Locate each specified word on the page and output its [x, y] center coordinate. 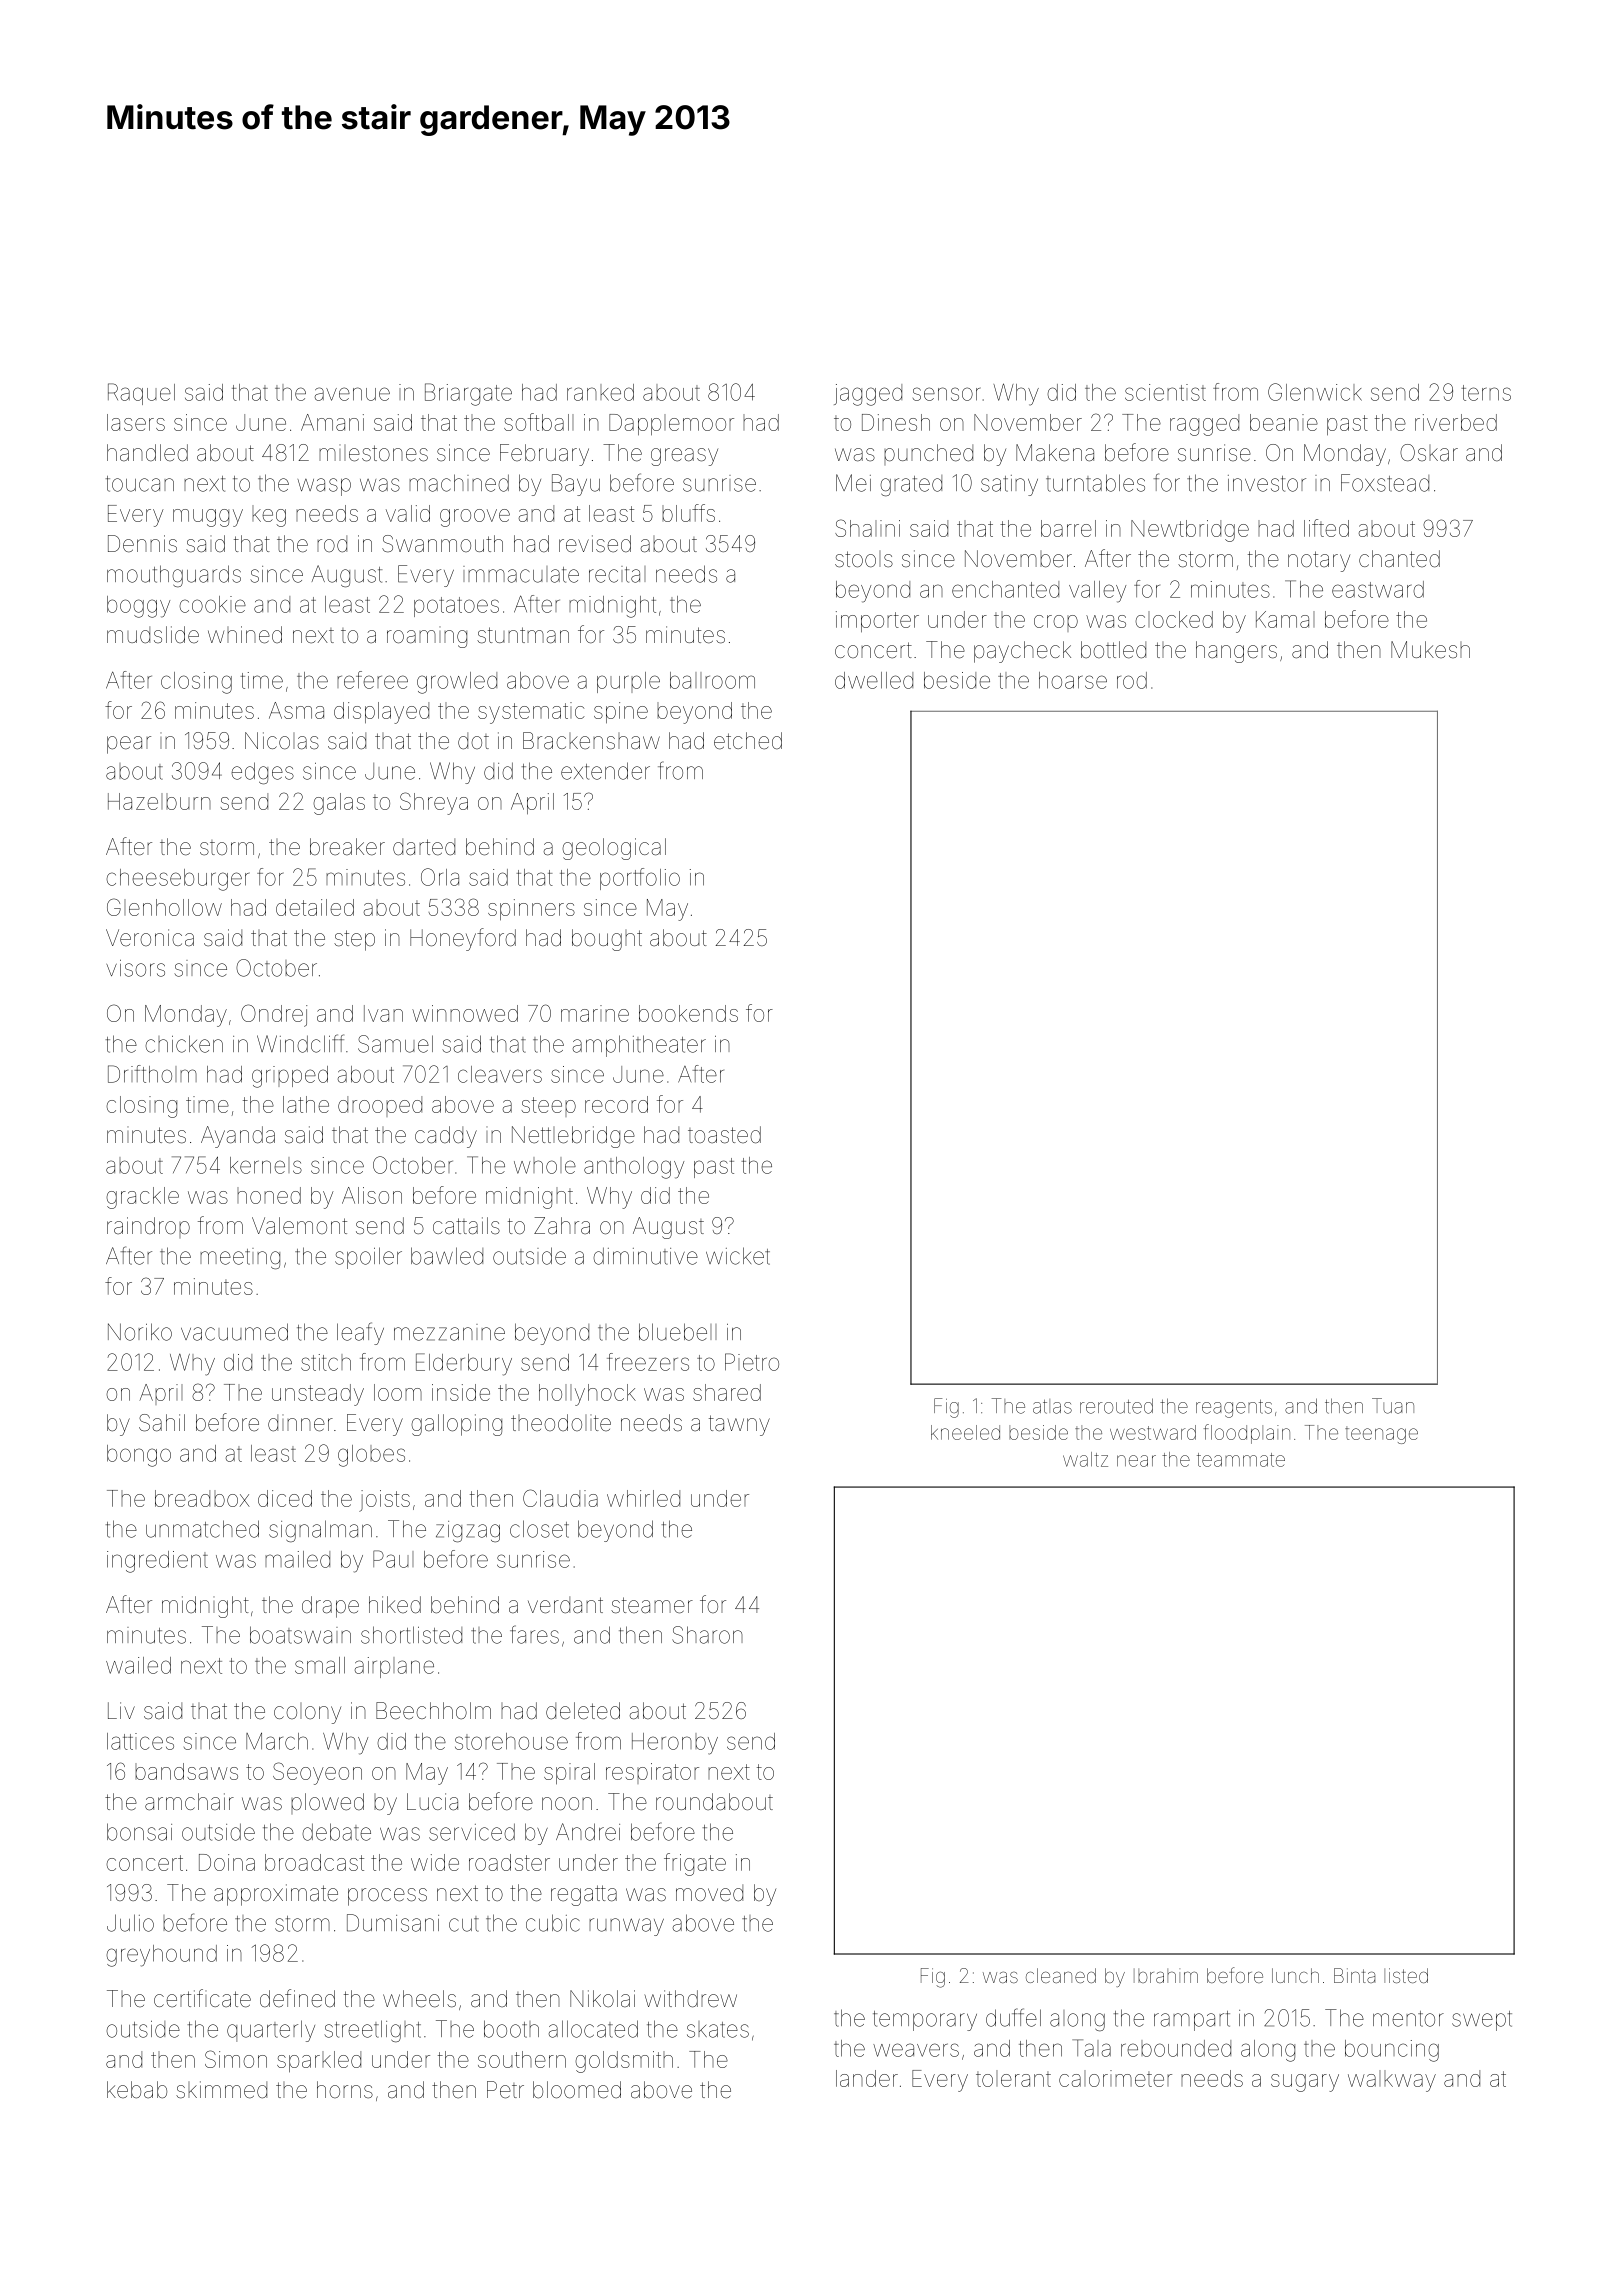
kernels [266, 1165]
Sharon [707, 1635]
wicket [738, 1256]
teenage [1381, 1435]
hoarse [1073, 680]
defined [297, 1998]
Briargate [468, 394]
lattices [140, 1741]
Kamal [1285, 619]
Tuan [1393, 1406]
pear [129, 745]
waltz [1085, 1459]
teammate [1241, 1460]
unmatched [202, 1529]
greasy [684, 457]
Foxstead [1385, 483]
